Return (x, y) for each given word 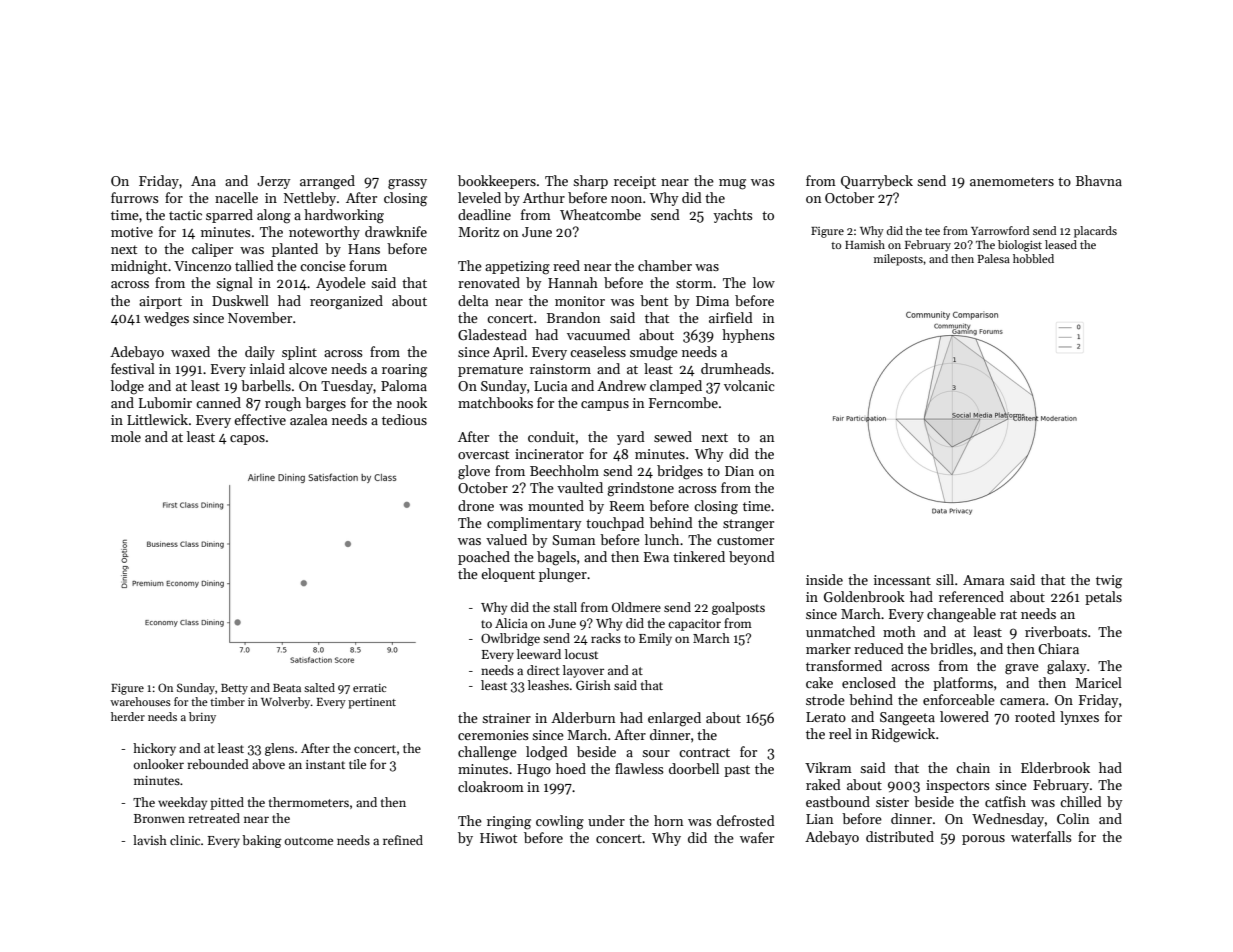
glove (474, 472)
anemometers (1012, 181)
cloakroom (491, 786)
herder (128, 716)
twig (1109, 582)
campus (605, 406)
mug (732, 184)
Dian (739, 471)
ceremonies (493, 735)
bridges (680, 472)
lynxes (1079, 718)
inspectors (958, 786)
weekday (182, 803)
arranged (327, 182)
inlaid (267, 368)
